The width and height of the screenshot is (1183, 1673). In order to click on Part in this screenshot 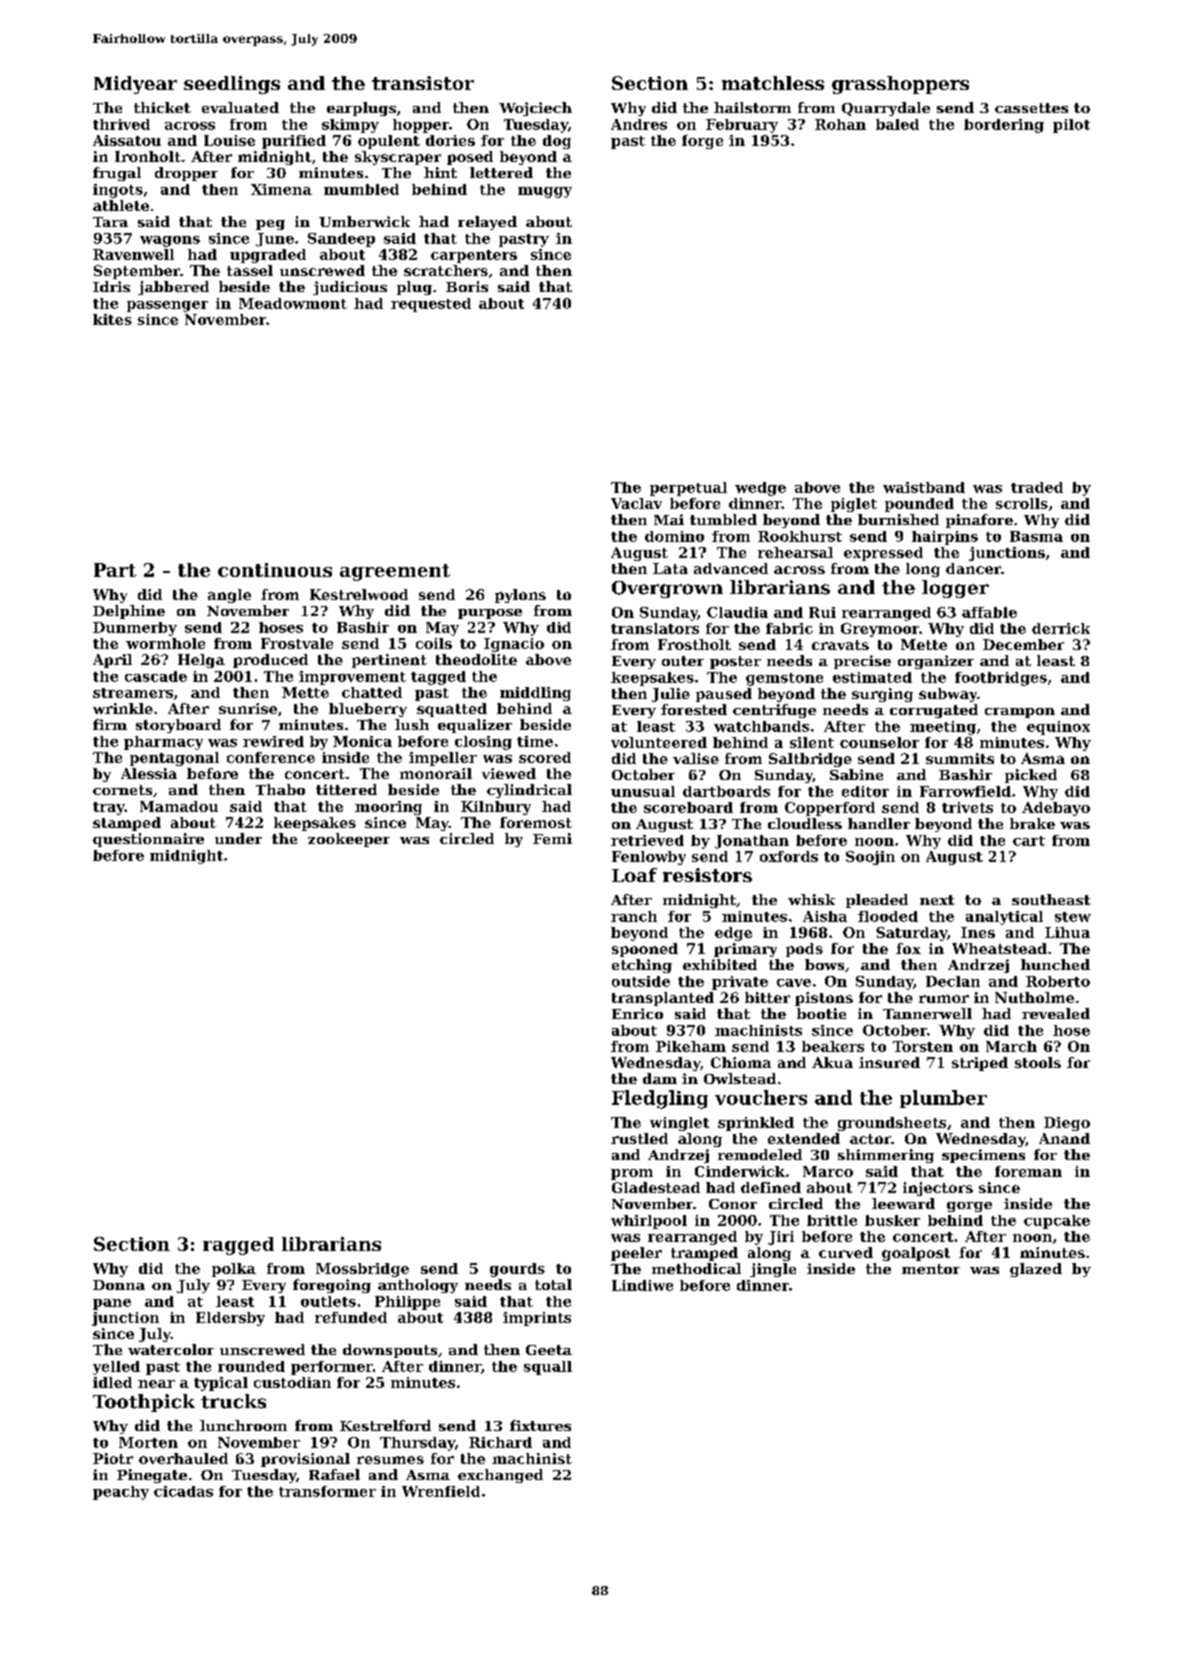, I will do `click(115, 570)`.
